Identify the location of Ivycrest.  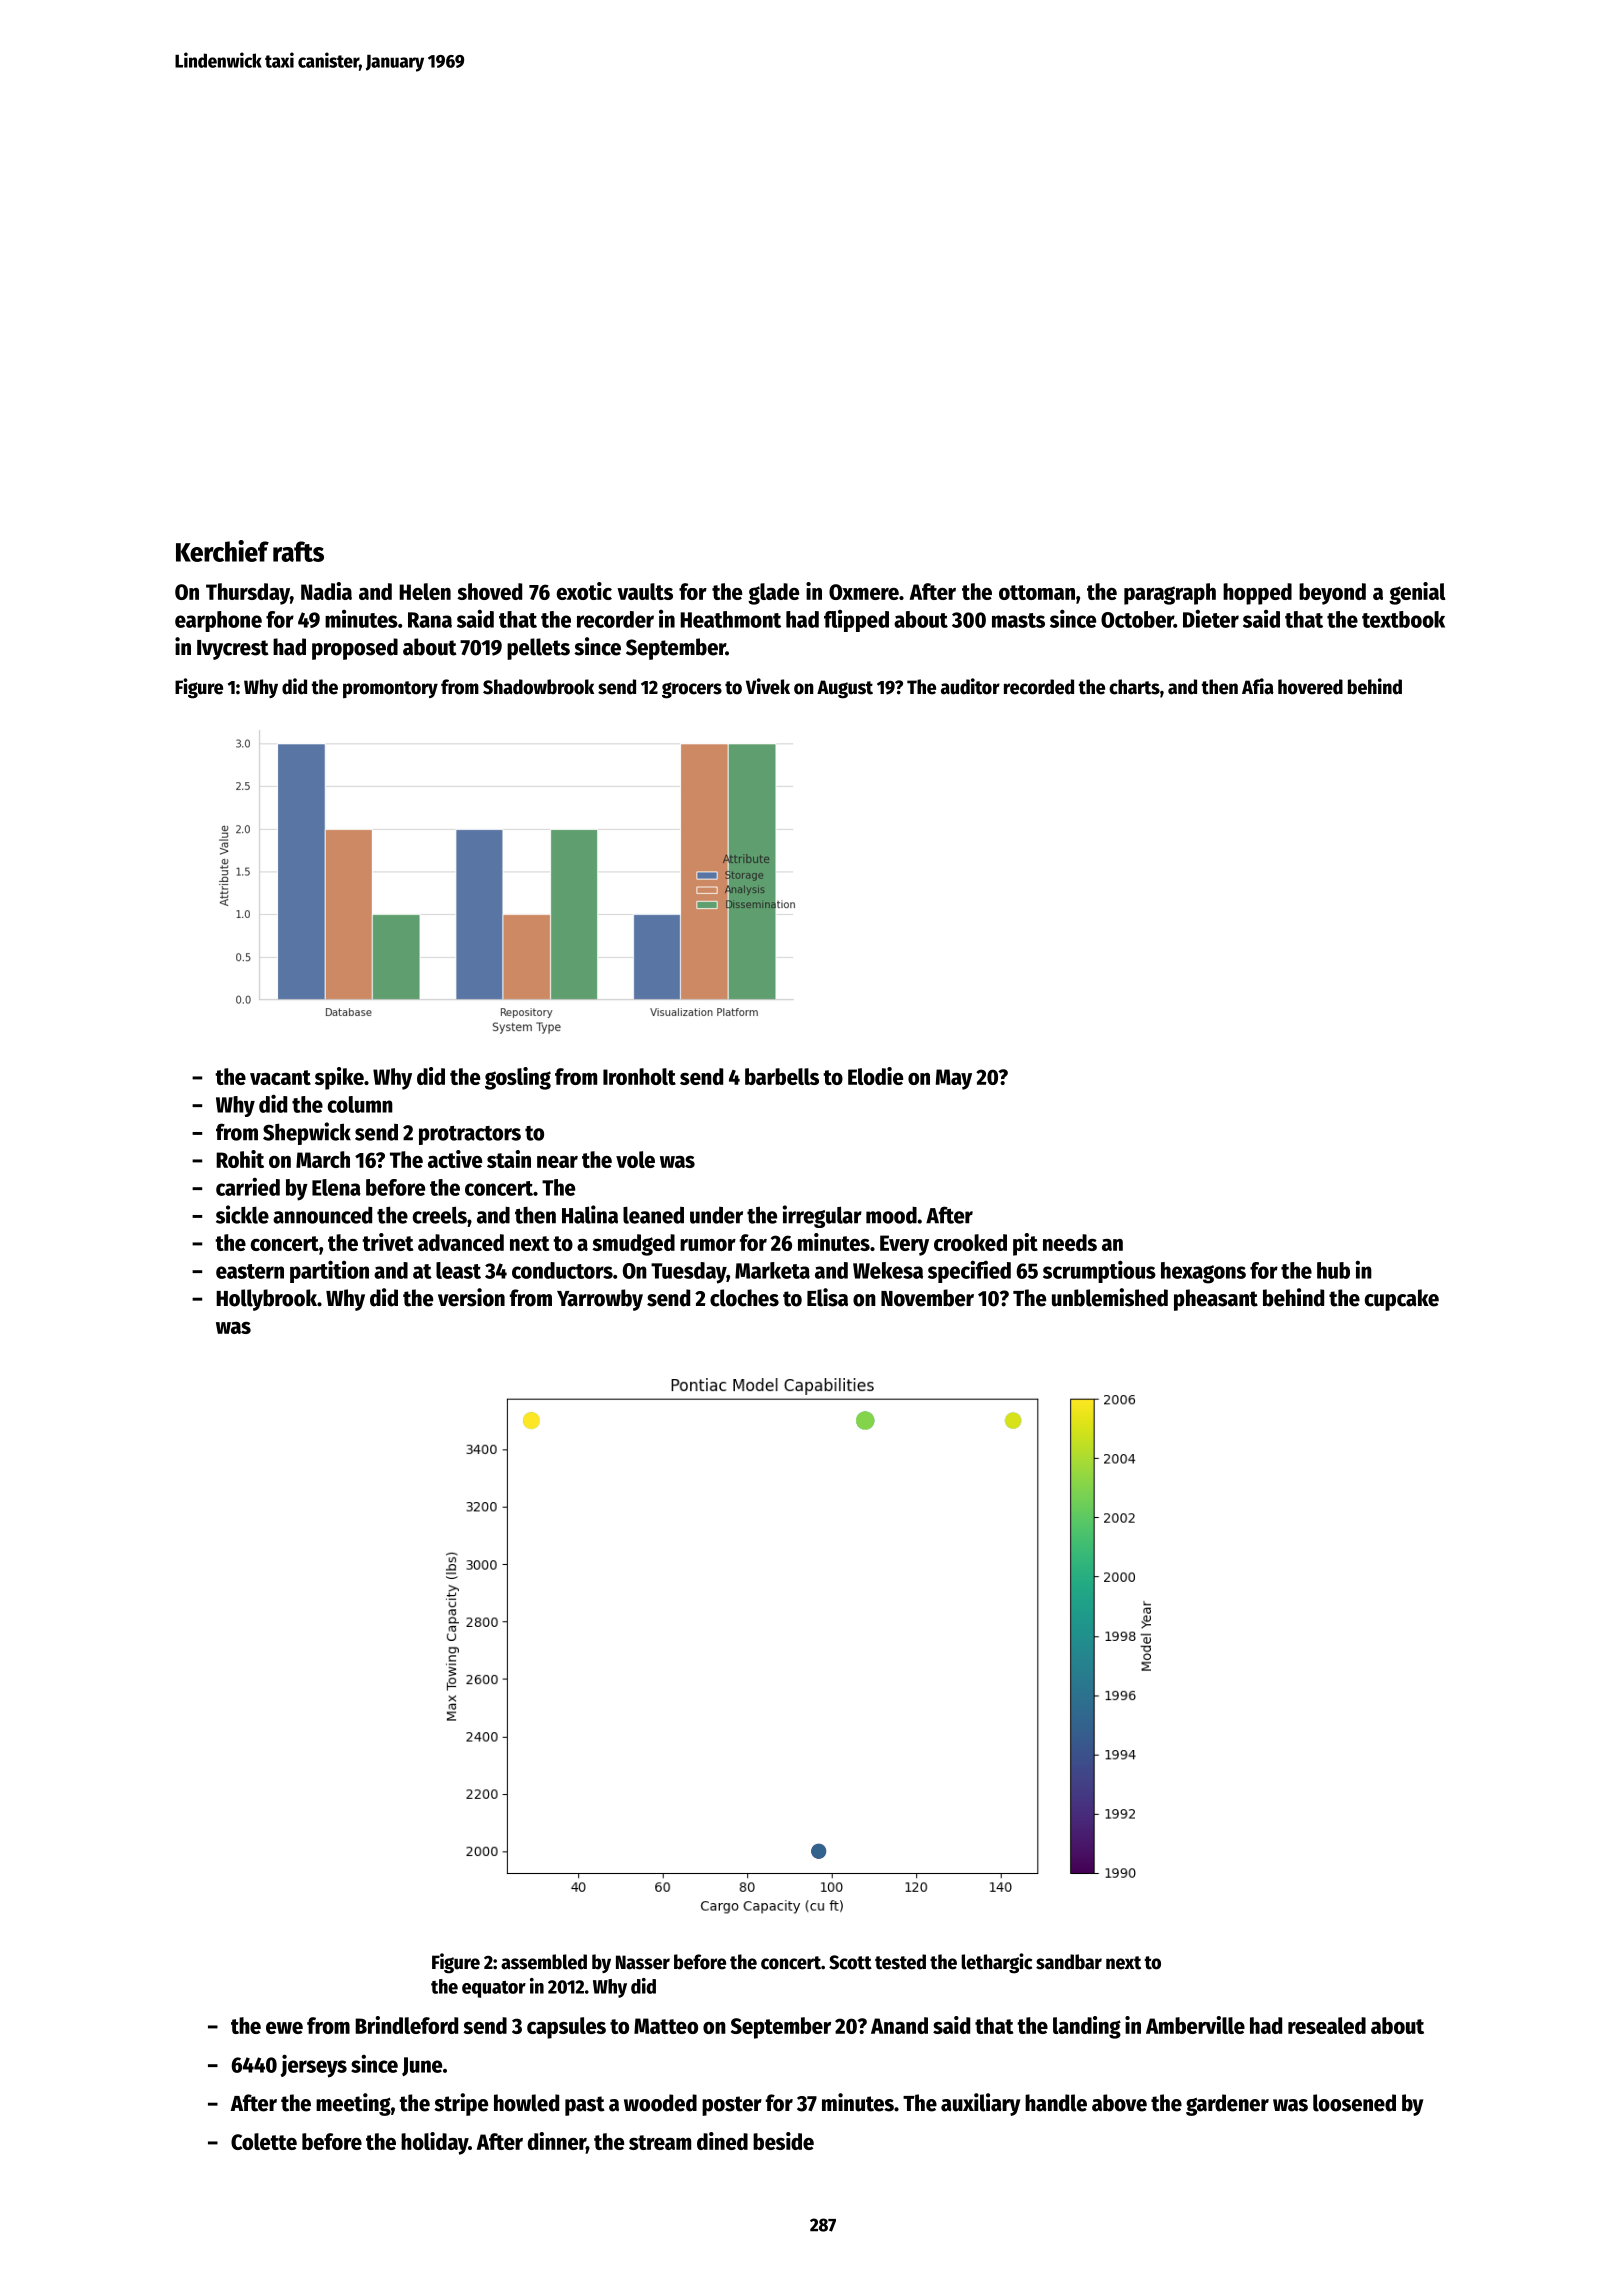
(233, 650).
